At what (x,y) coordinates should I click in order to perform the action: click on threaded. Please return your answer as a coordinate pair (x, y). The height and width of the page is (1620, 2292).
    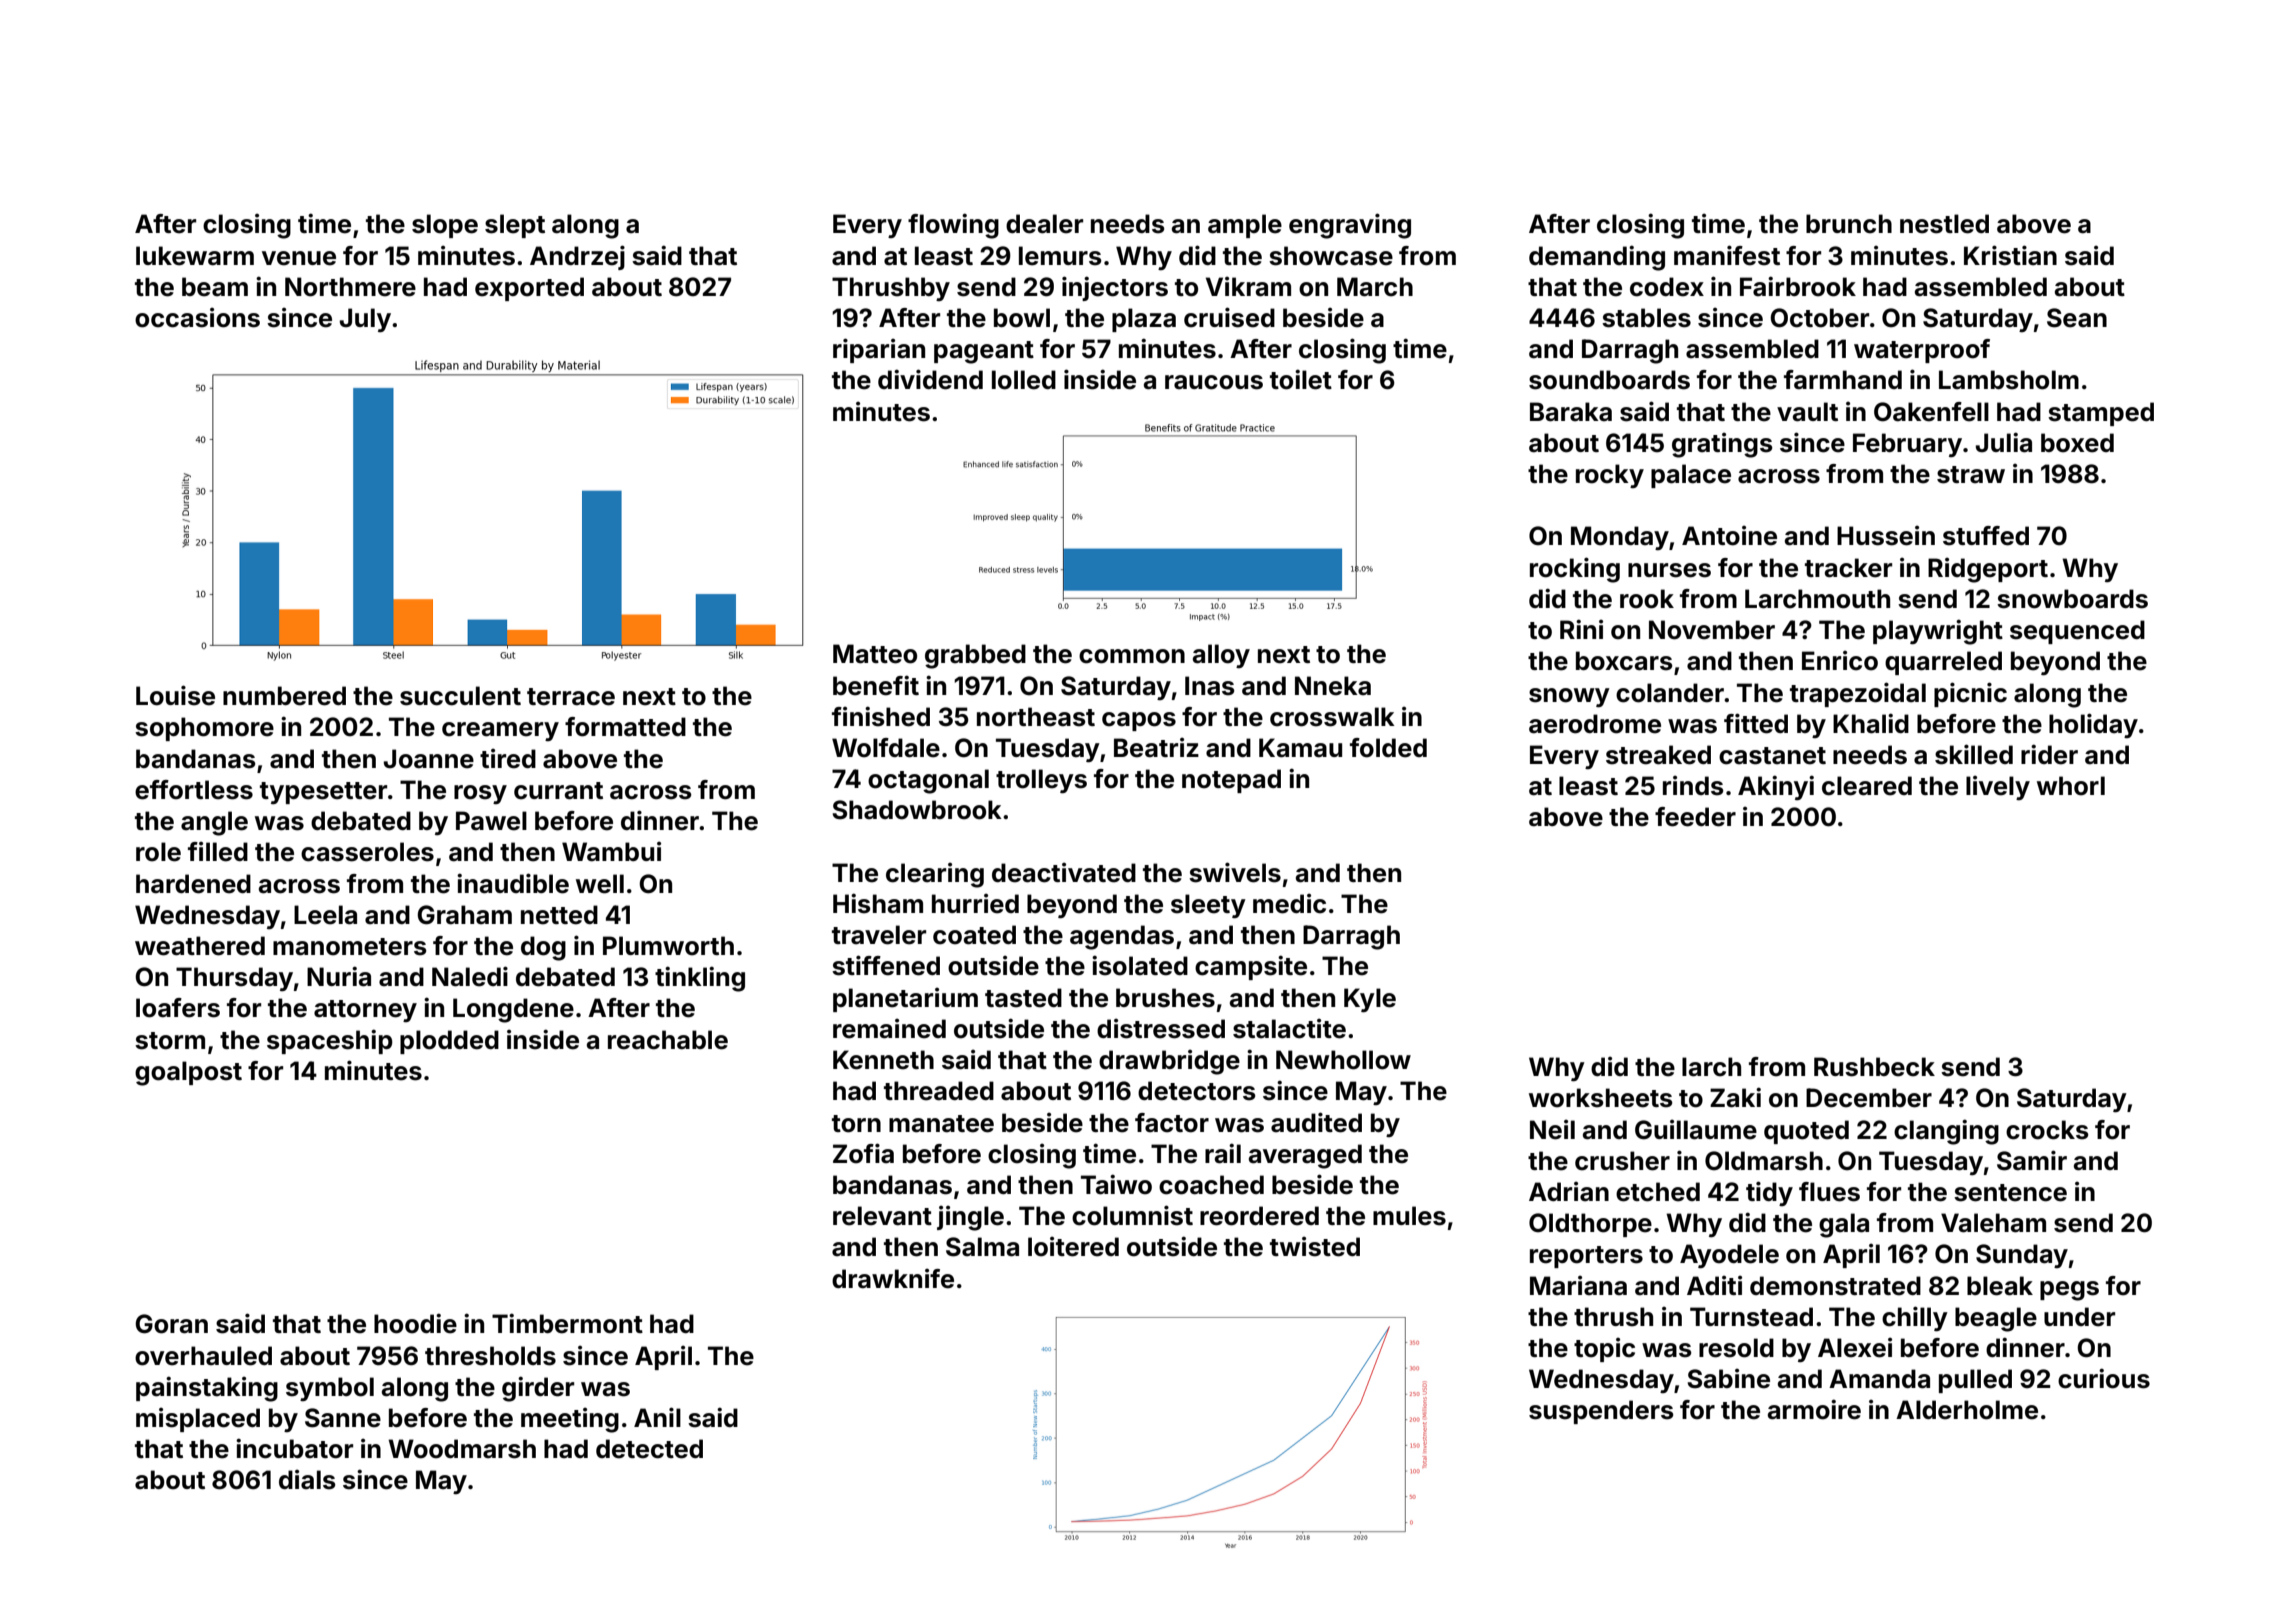
    Looking at the image, I should click on (939, 1091).
